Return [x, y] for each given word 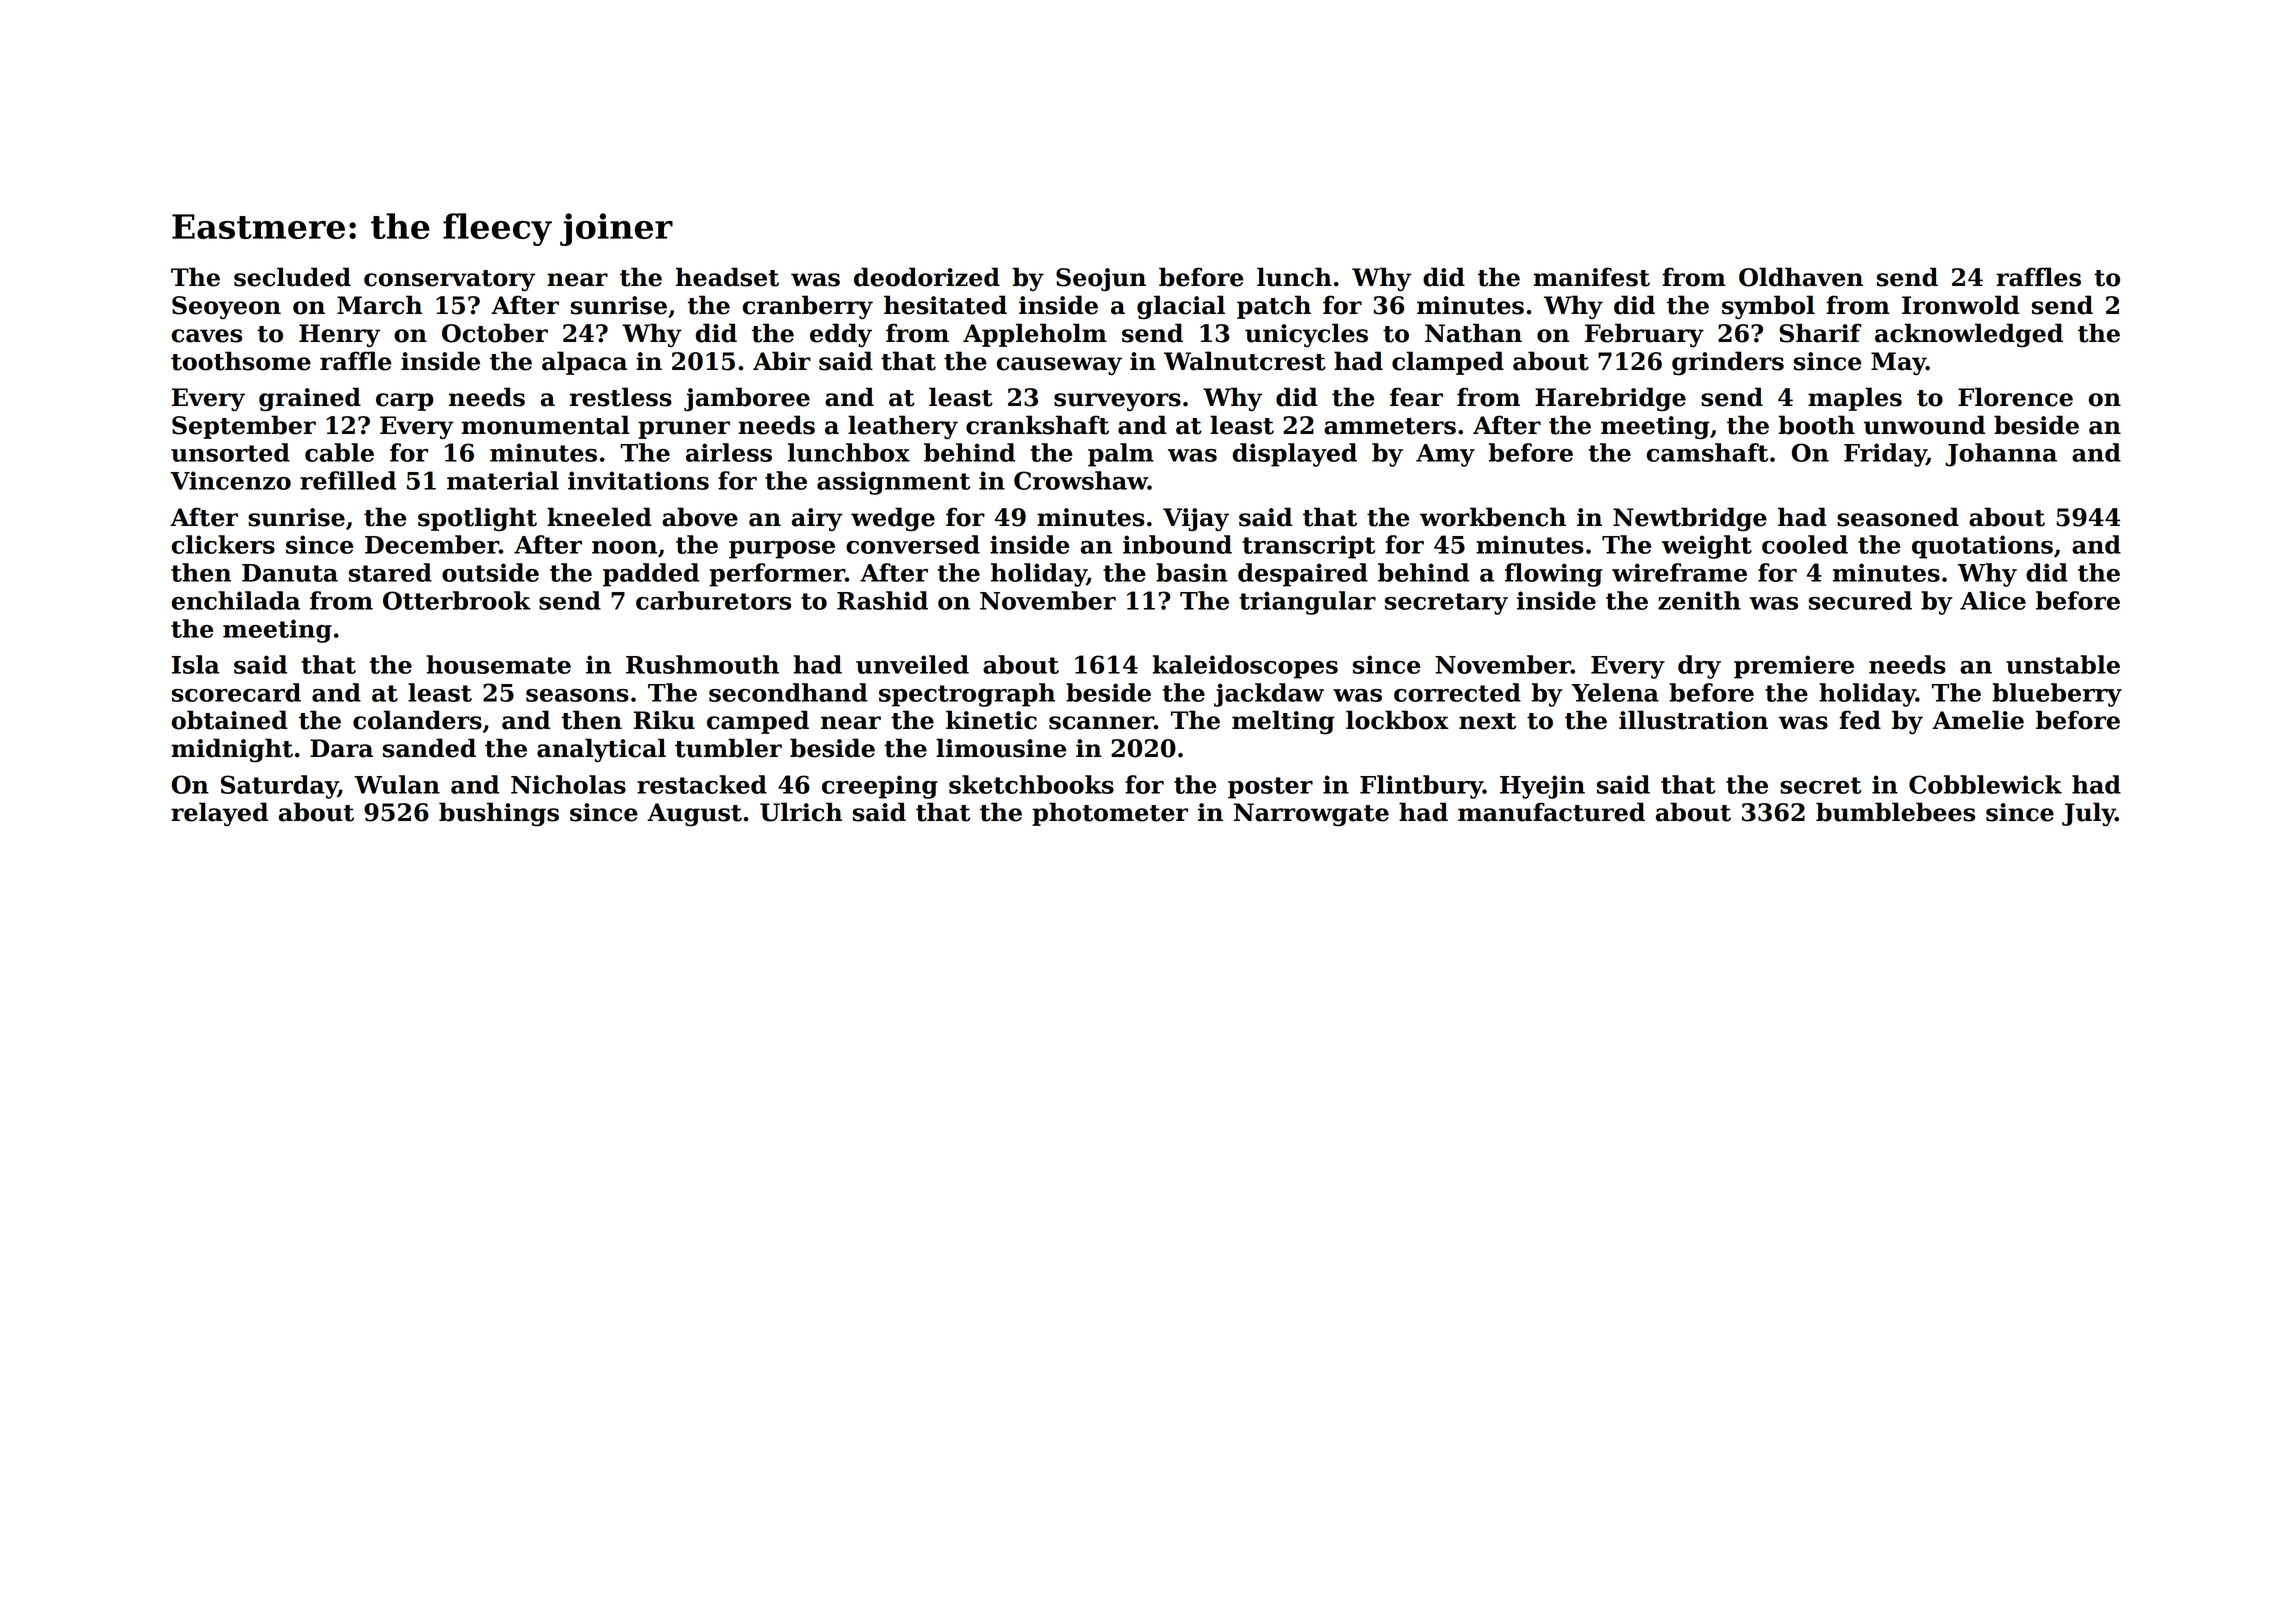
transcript [1308, 547]
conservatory [449, 280]
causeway [1059, 366]
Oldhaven [1801, 277]
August [694, 814]
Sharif [1820, 333]
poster [1270, 788]
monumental [546, 425]
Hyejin [1542, 787]
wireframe [1679, 572]
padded [651, 575]
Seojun [1101, 279]
